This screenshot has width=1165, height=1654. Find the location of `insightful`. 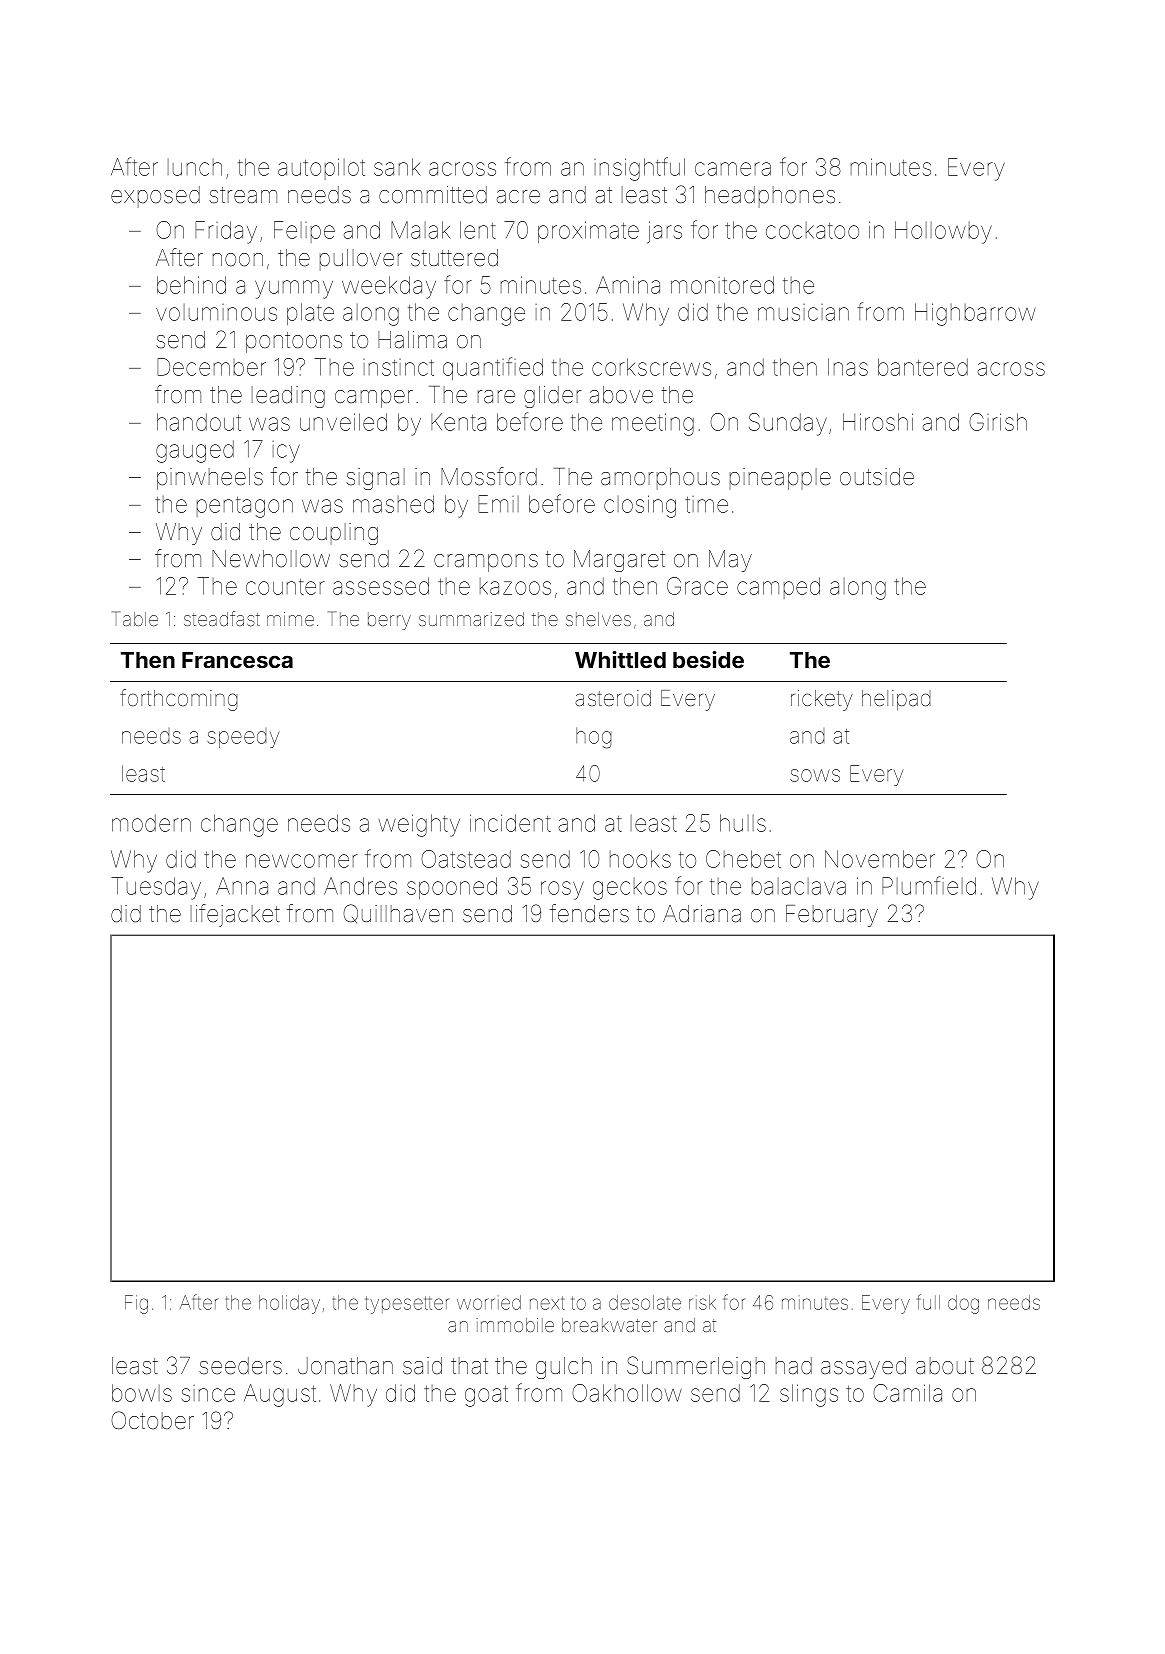

insightful is located at coordinates (639, 169).
